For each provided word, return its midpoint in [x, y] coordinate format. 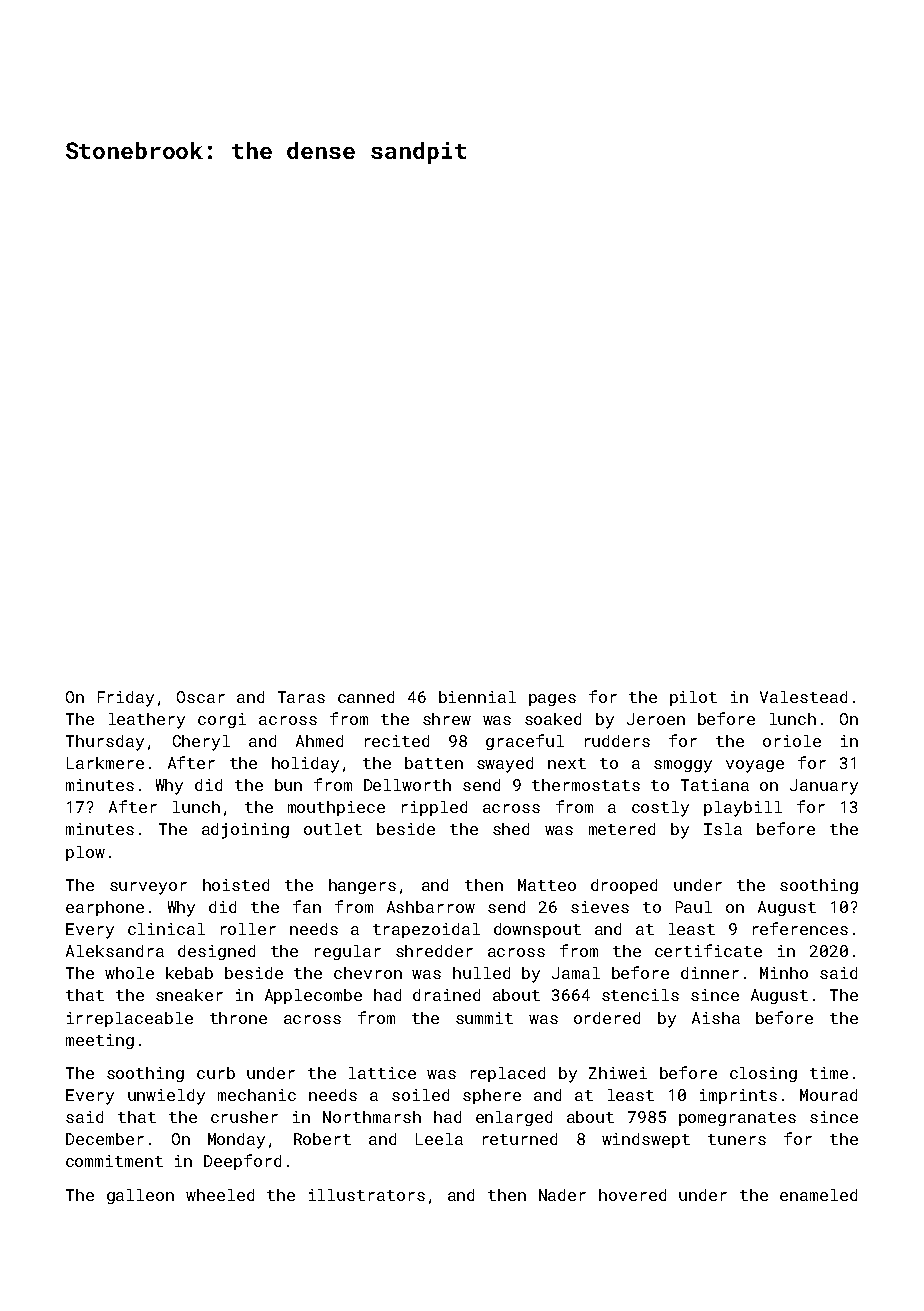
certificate [708, 950]
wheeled [220, 1195]
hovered [632, 1195]
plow [85, 853]
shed [511, 829]
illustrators [367, 1195]
